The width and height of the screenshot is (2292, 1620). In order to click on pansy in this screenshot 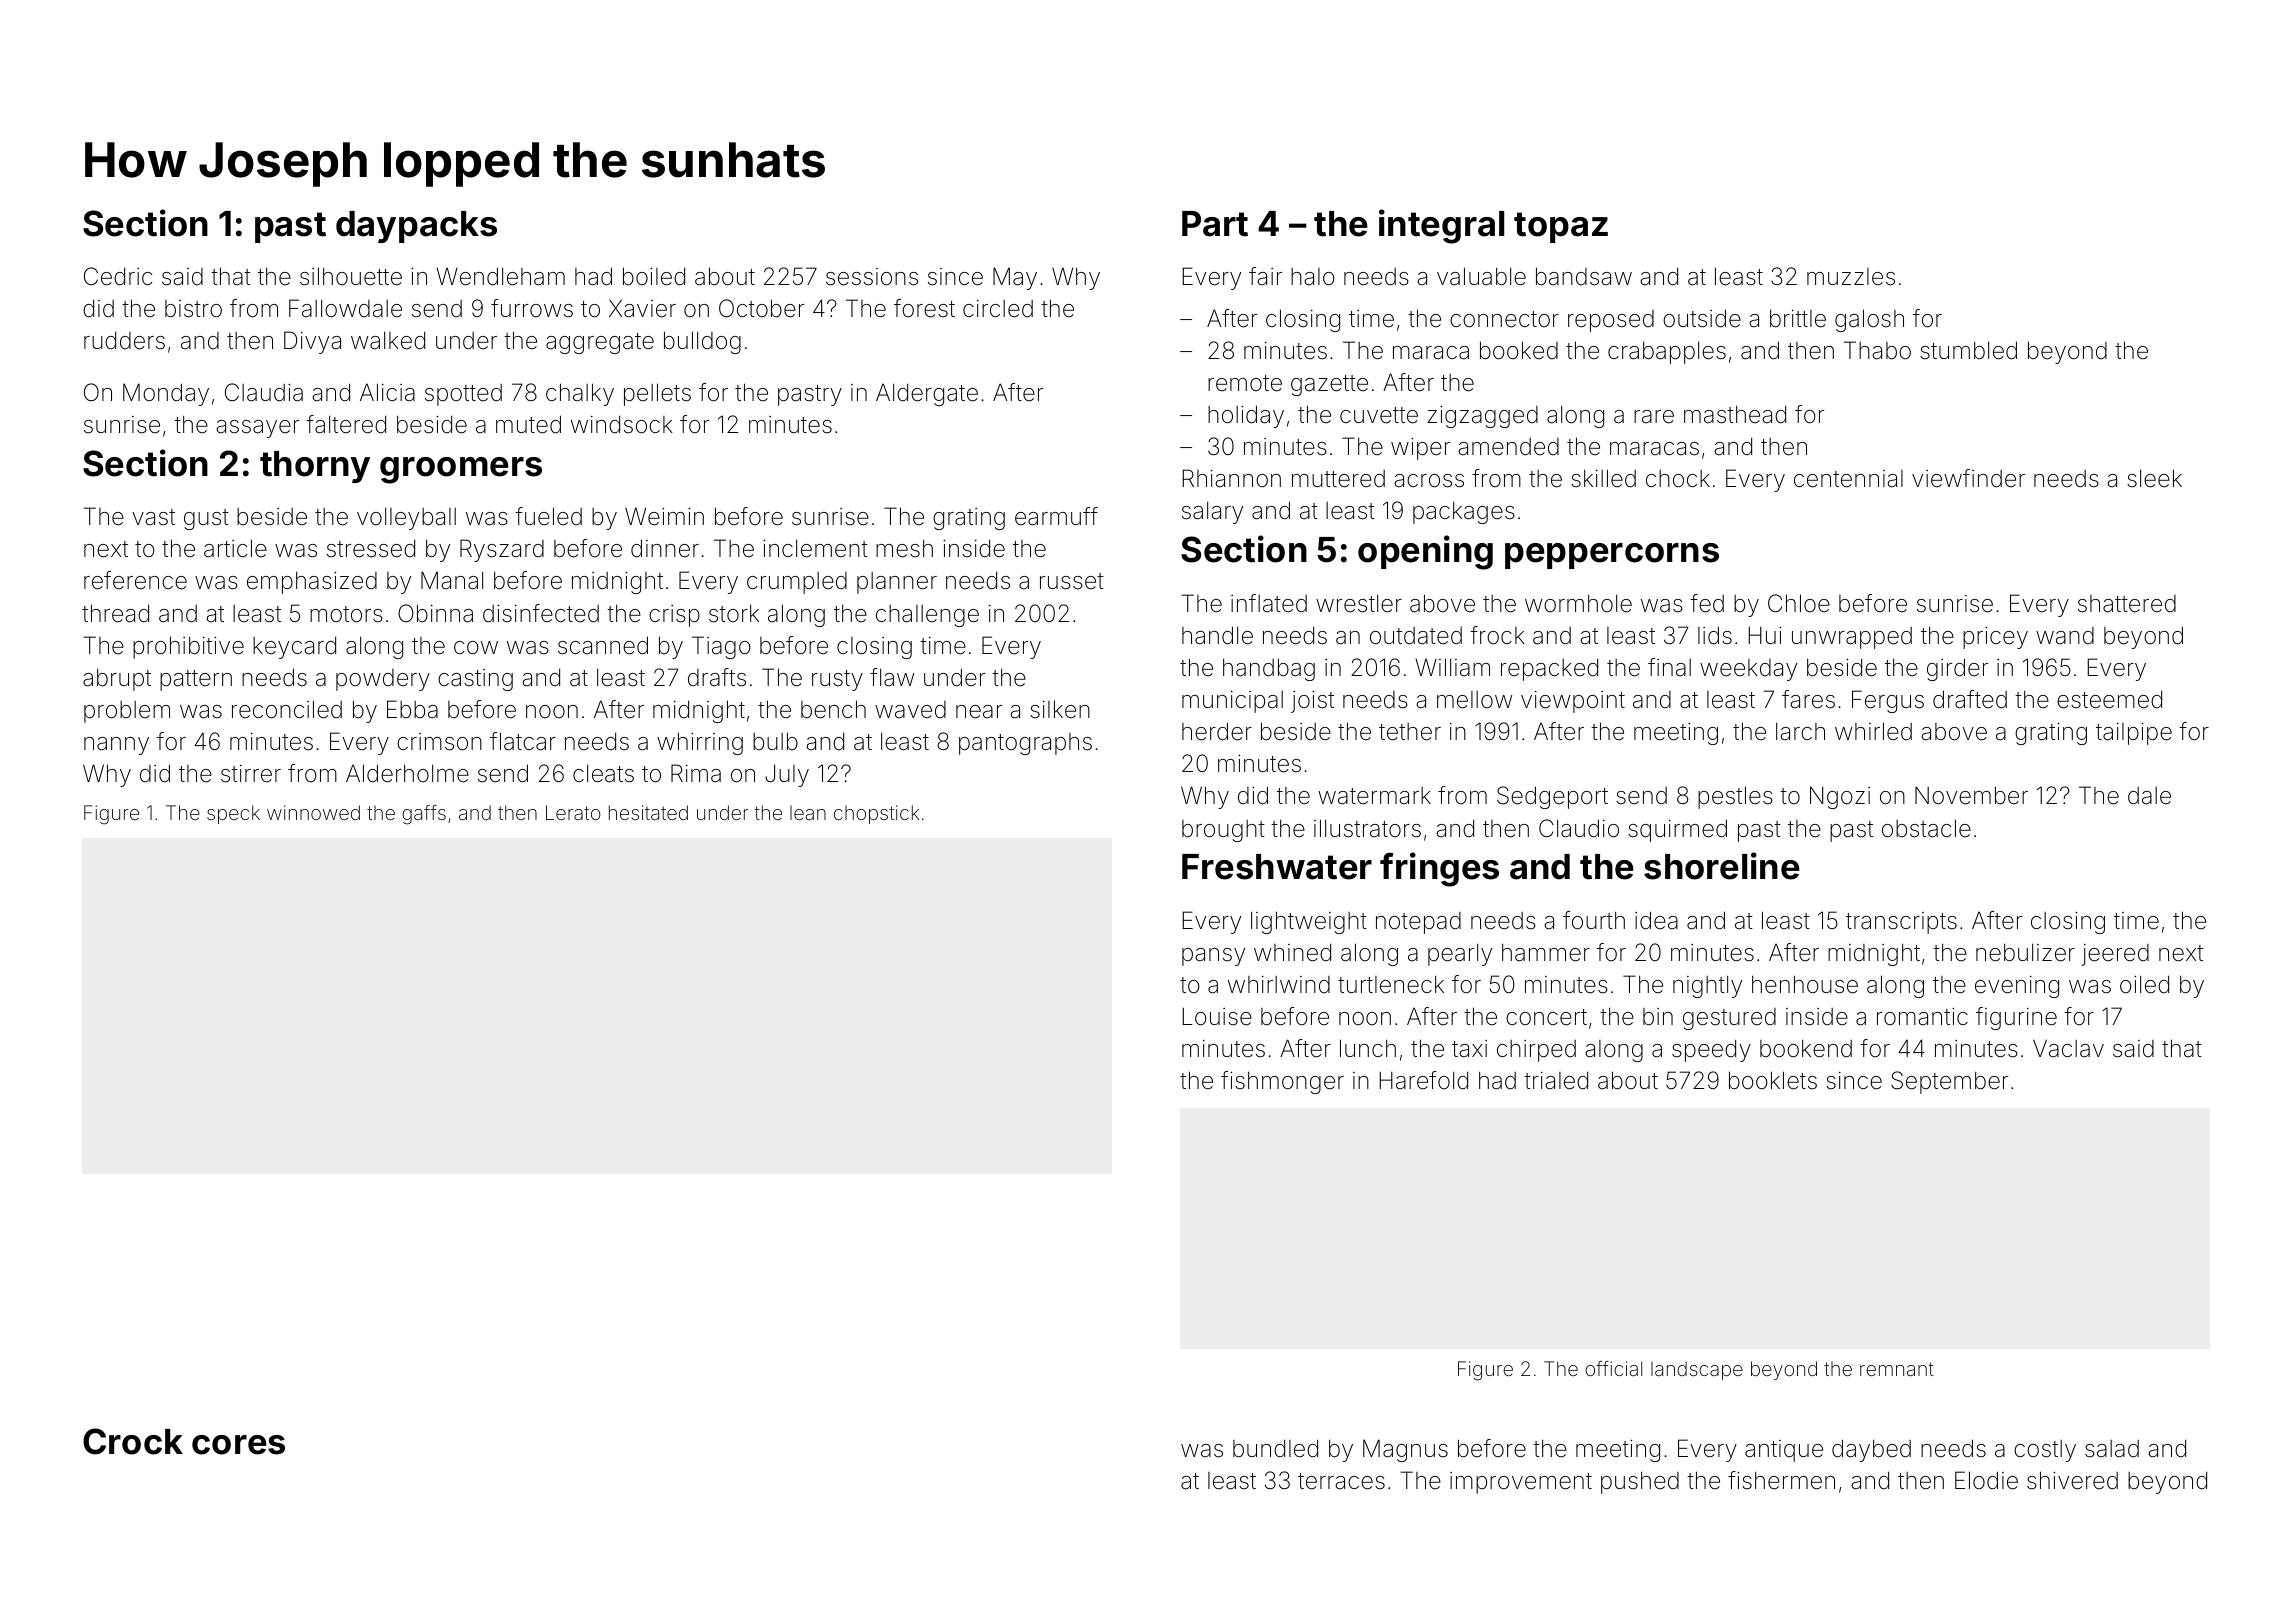, I will do `click(1213, 957)`.
